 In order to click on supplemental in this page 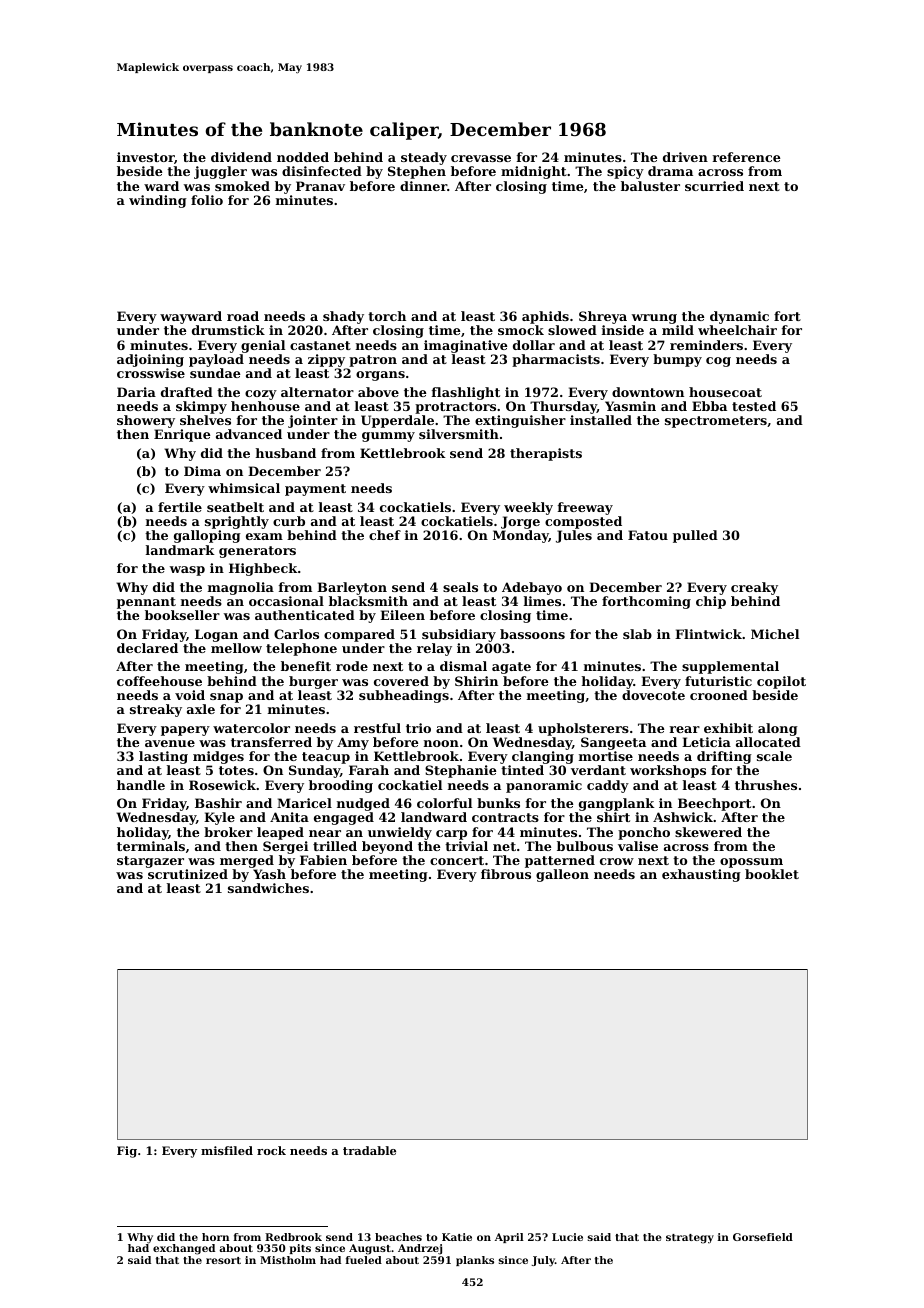, I will do `click(730, 667)`.
